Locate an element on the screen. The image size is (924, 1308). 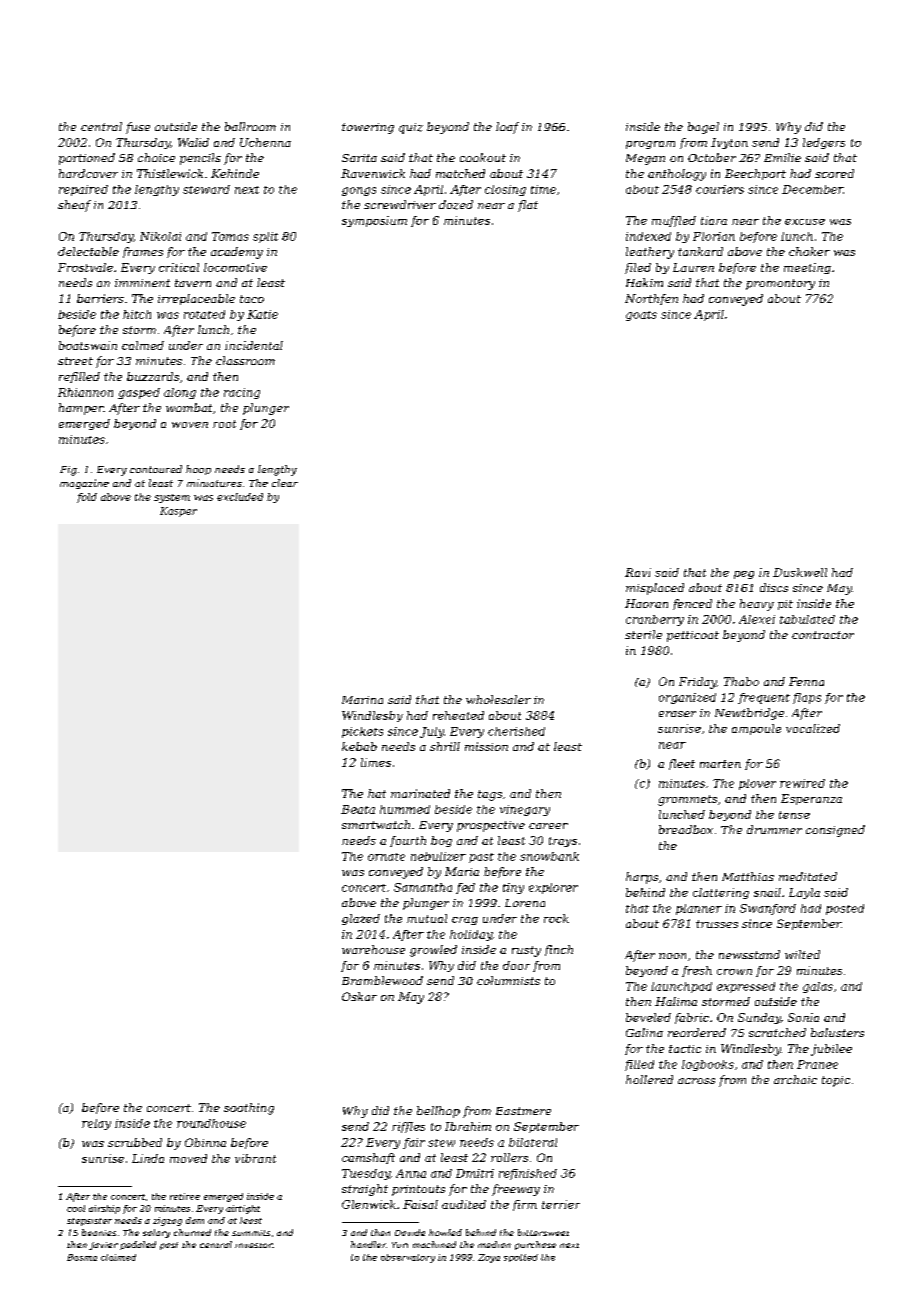
repaired is located at coordinates (83, 190).
